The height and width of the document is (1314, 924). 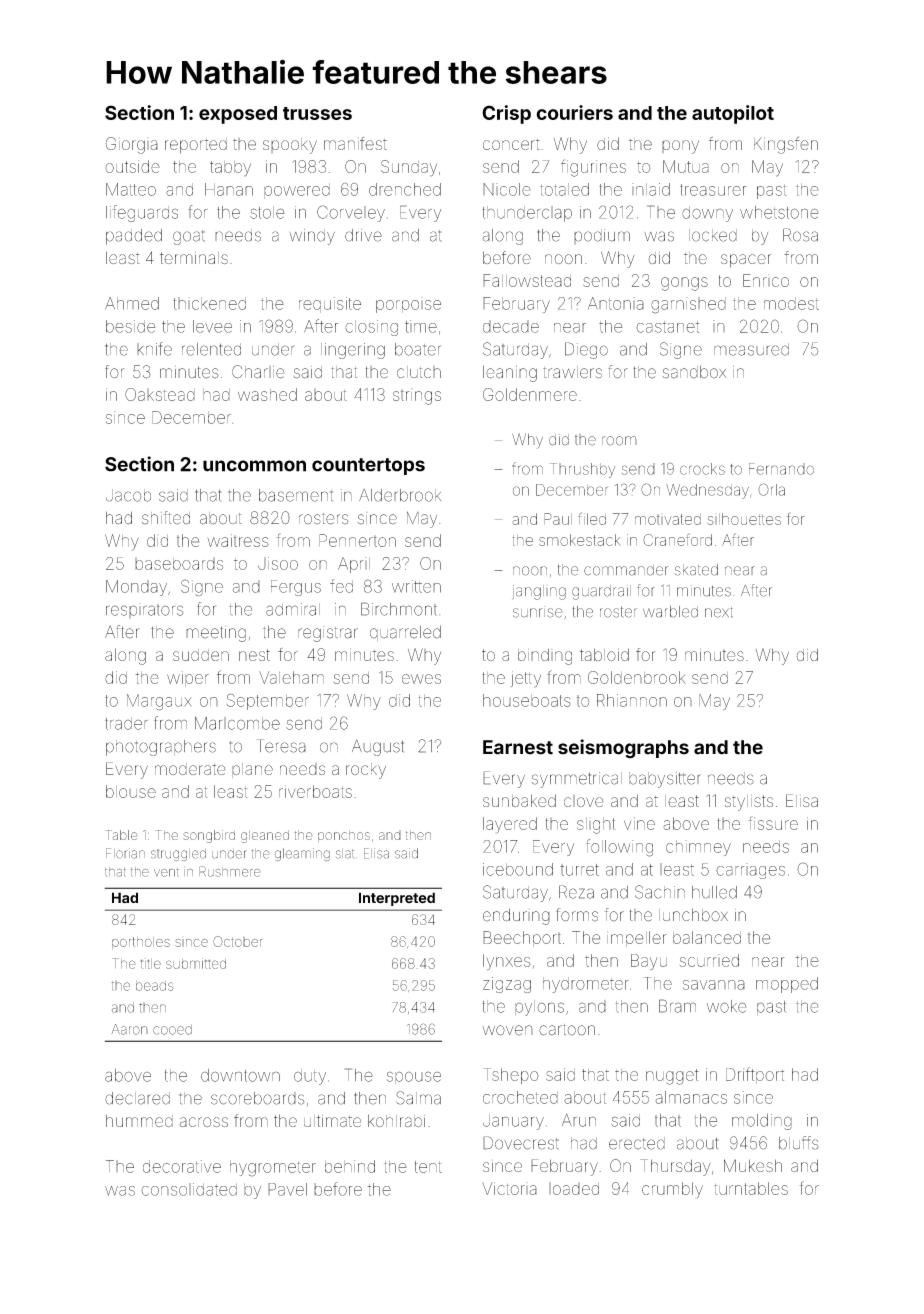 What do you see at coordinates (558, 519) in the document?
I see `Paul` at bounding box center [558, 519].
